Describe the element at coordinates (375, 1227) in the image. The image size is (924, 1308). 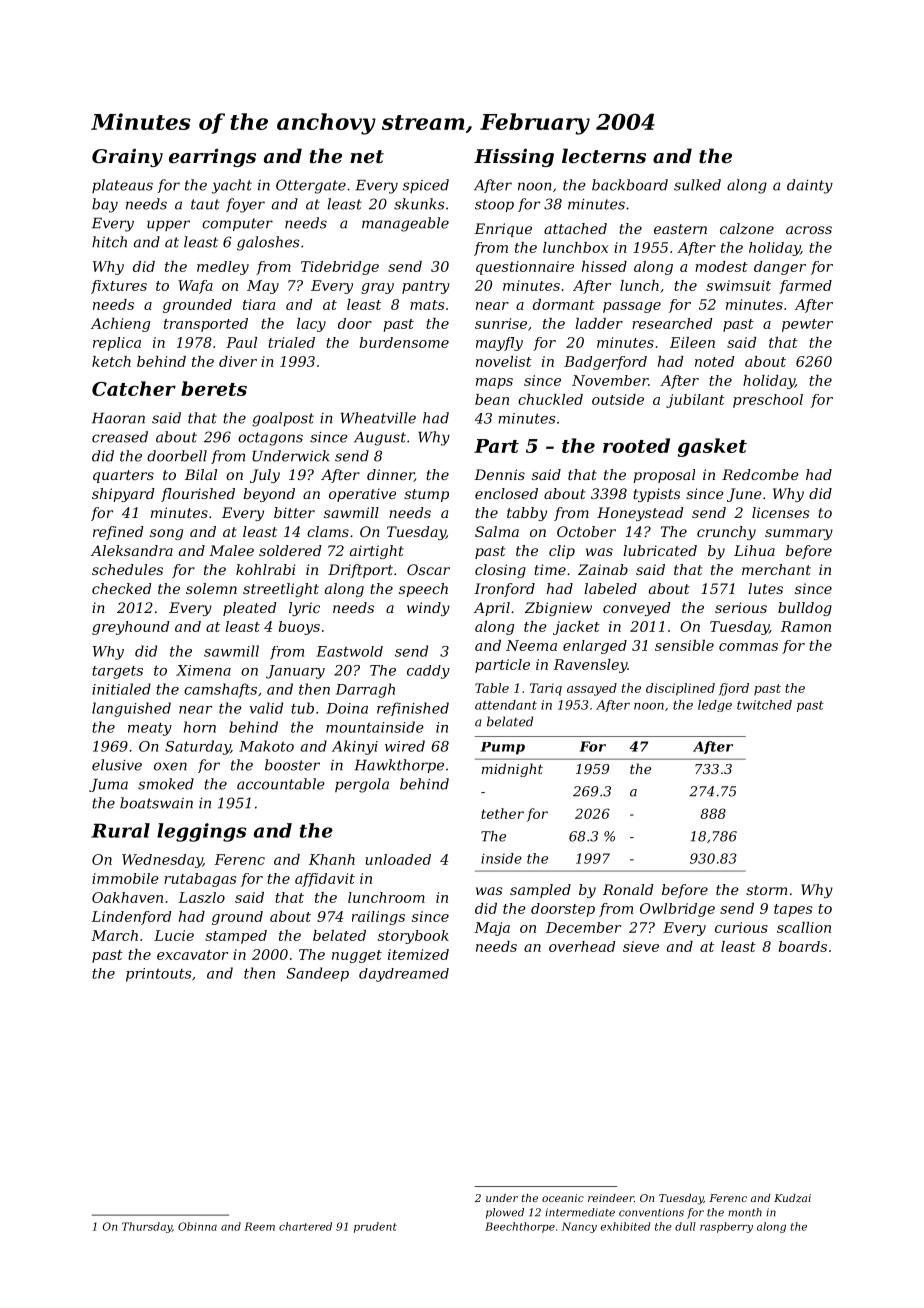
I see `prudent` at that location.
